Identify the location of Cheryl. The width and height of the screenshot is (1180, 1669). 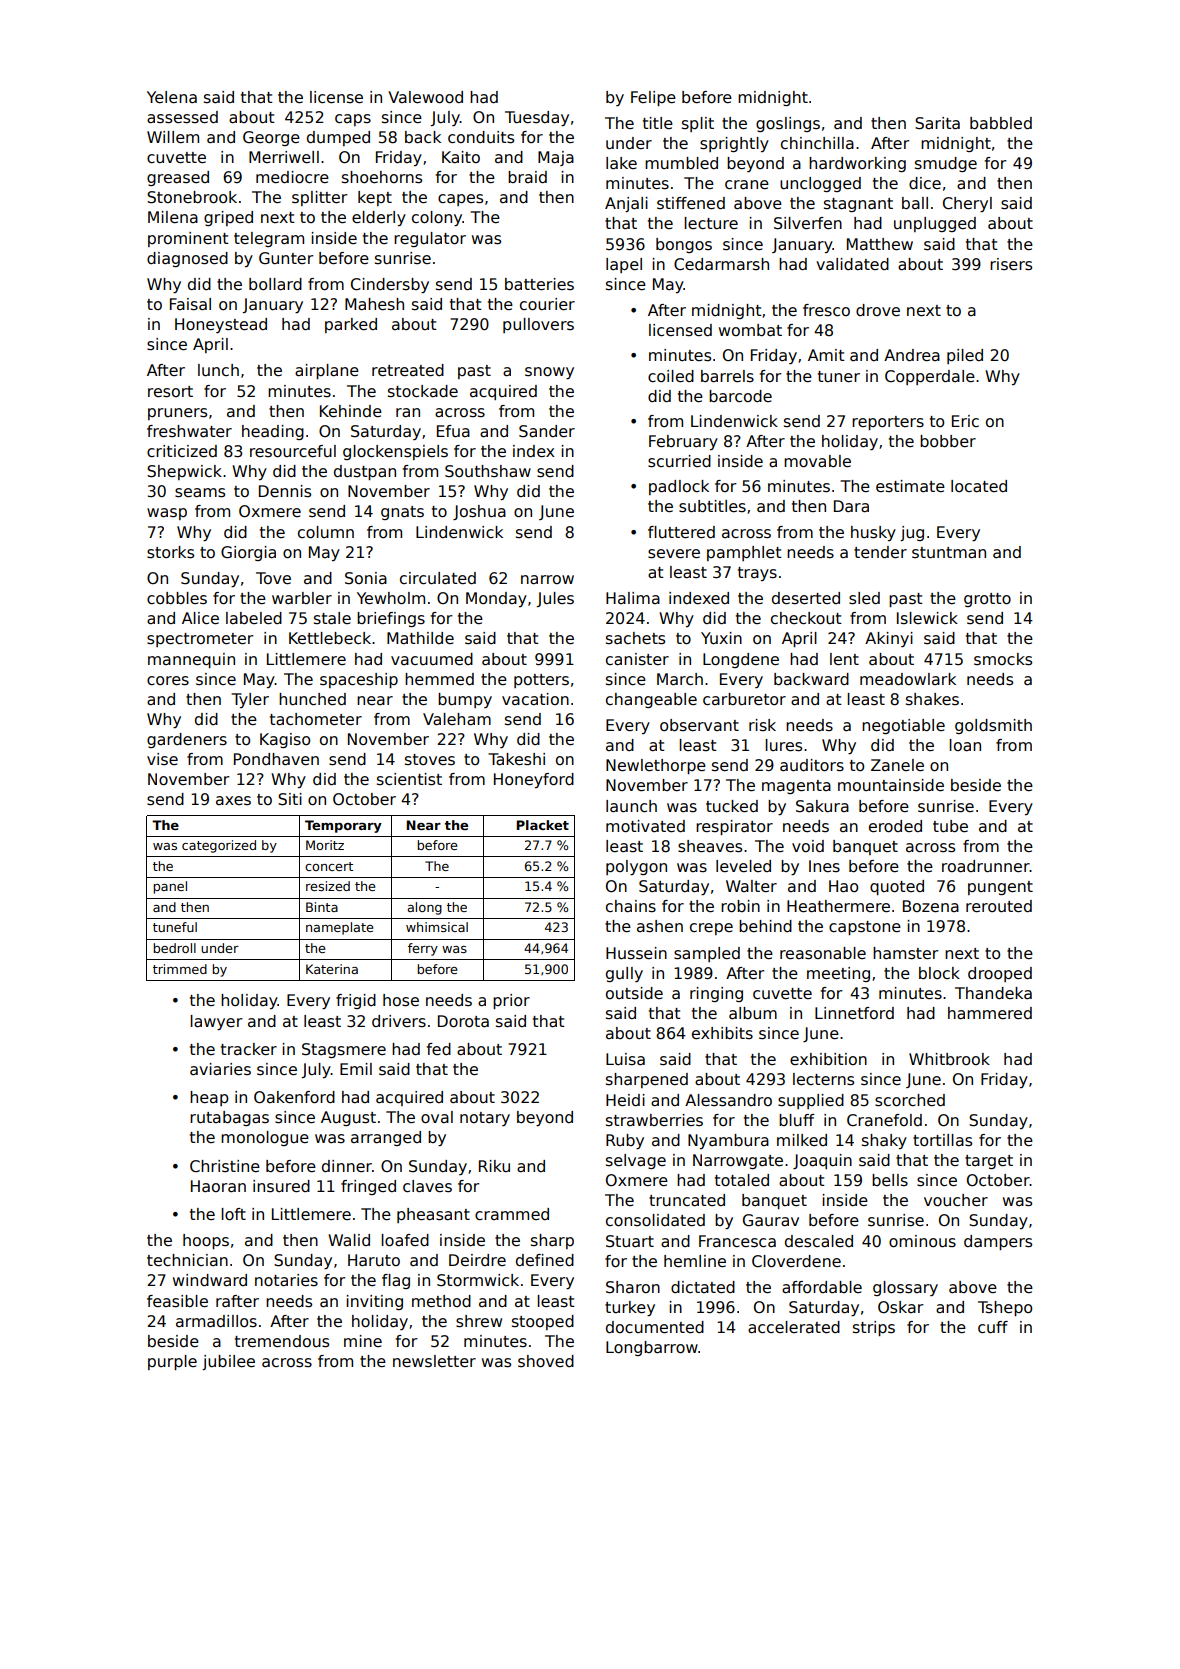
(967, 204).
